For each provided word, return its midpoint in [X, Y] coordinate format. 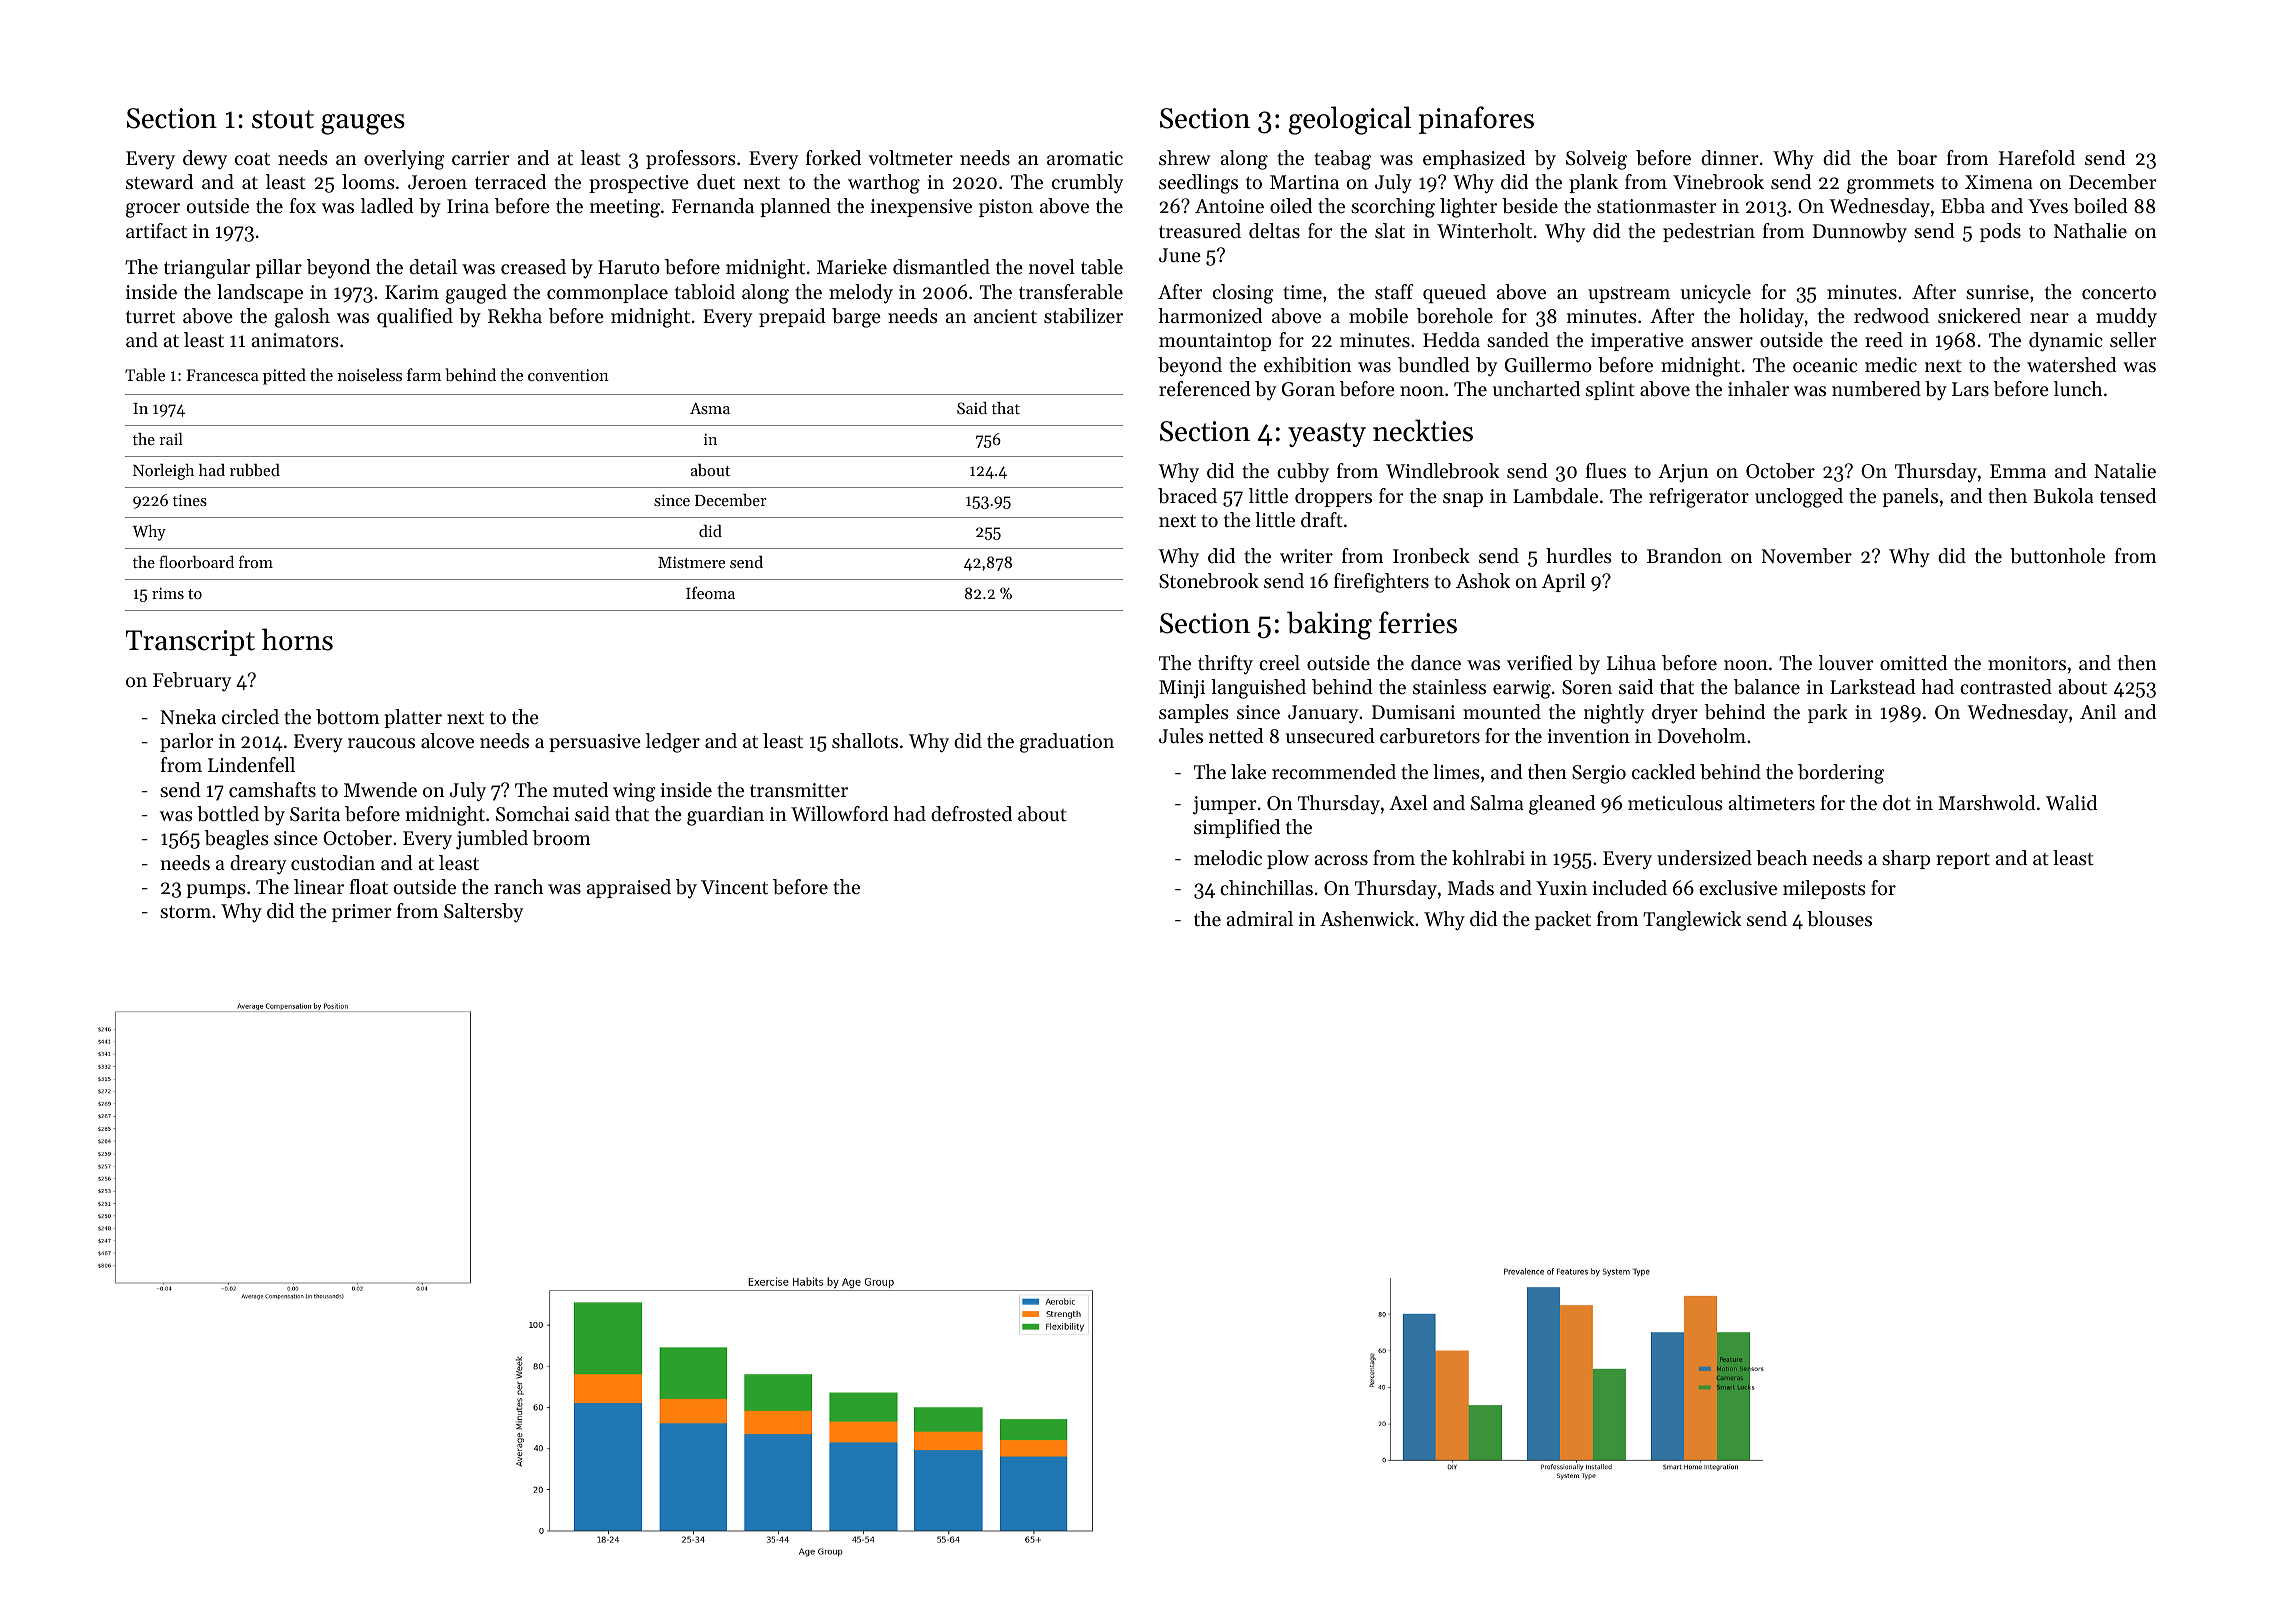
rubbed [255, 470]
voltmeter [910, 158]
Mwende [380, 790]
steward [159, 182]
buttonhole [2057, 556]
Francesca [223, 375]
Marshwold [1987, 803]
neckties [1423, 430]
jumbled [492, 840]
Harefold [2037, 158]
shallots [865, 741]
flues [1606, 471]
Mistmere [691, 562]
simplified [1237, 828]
